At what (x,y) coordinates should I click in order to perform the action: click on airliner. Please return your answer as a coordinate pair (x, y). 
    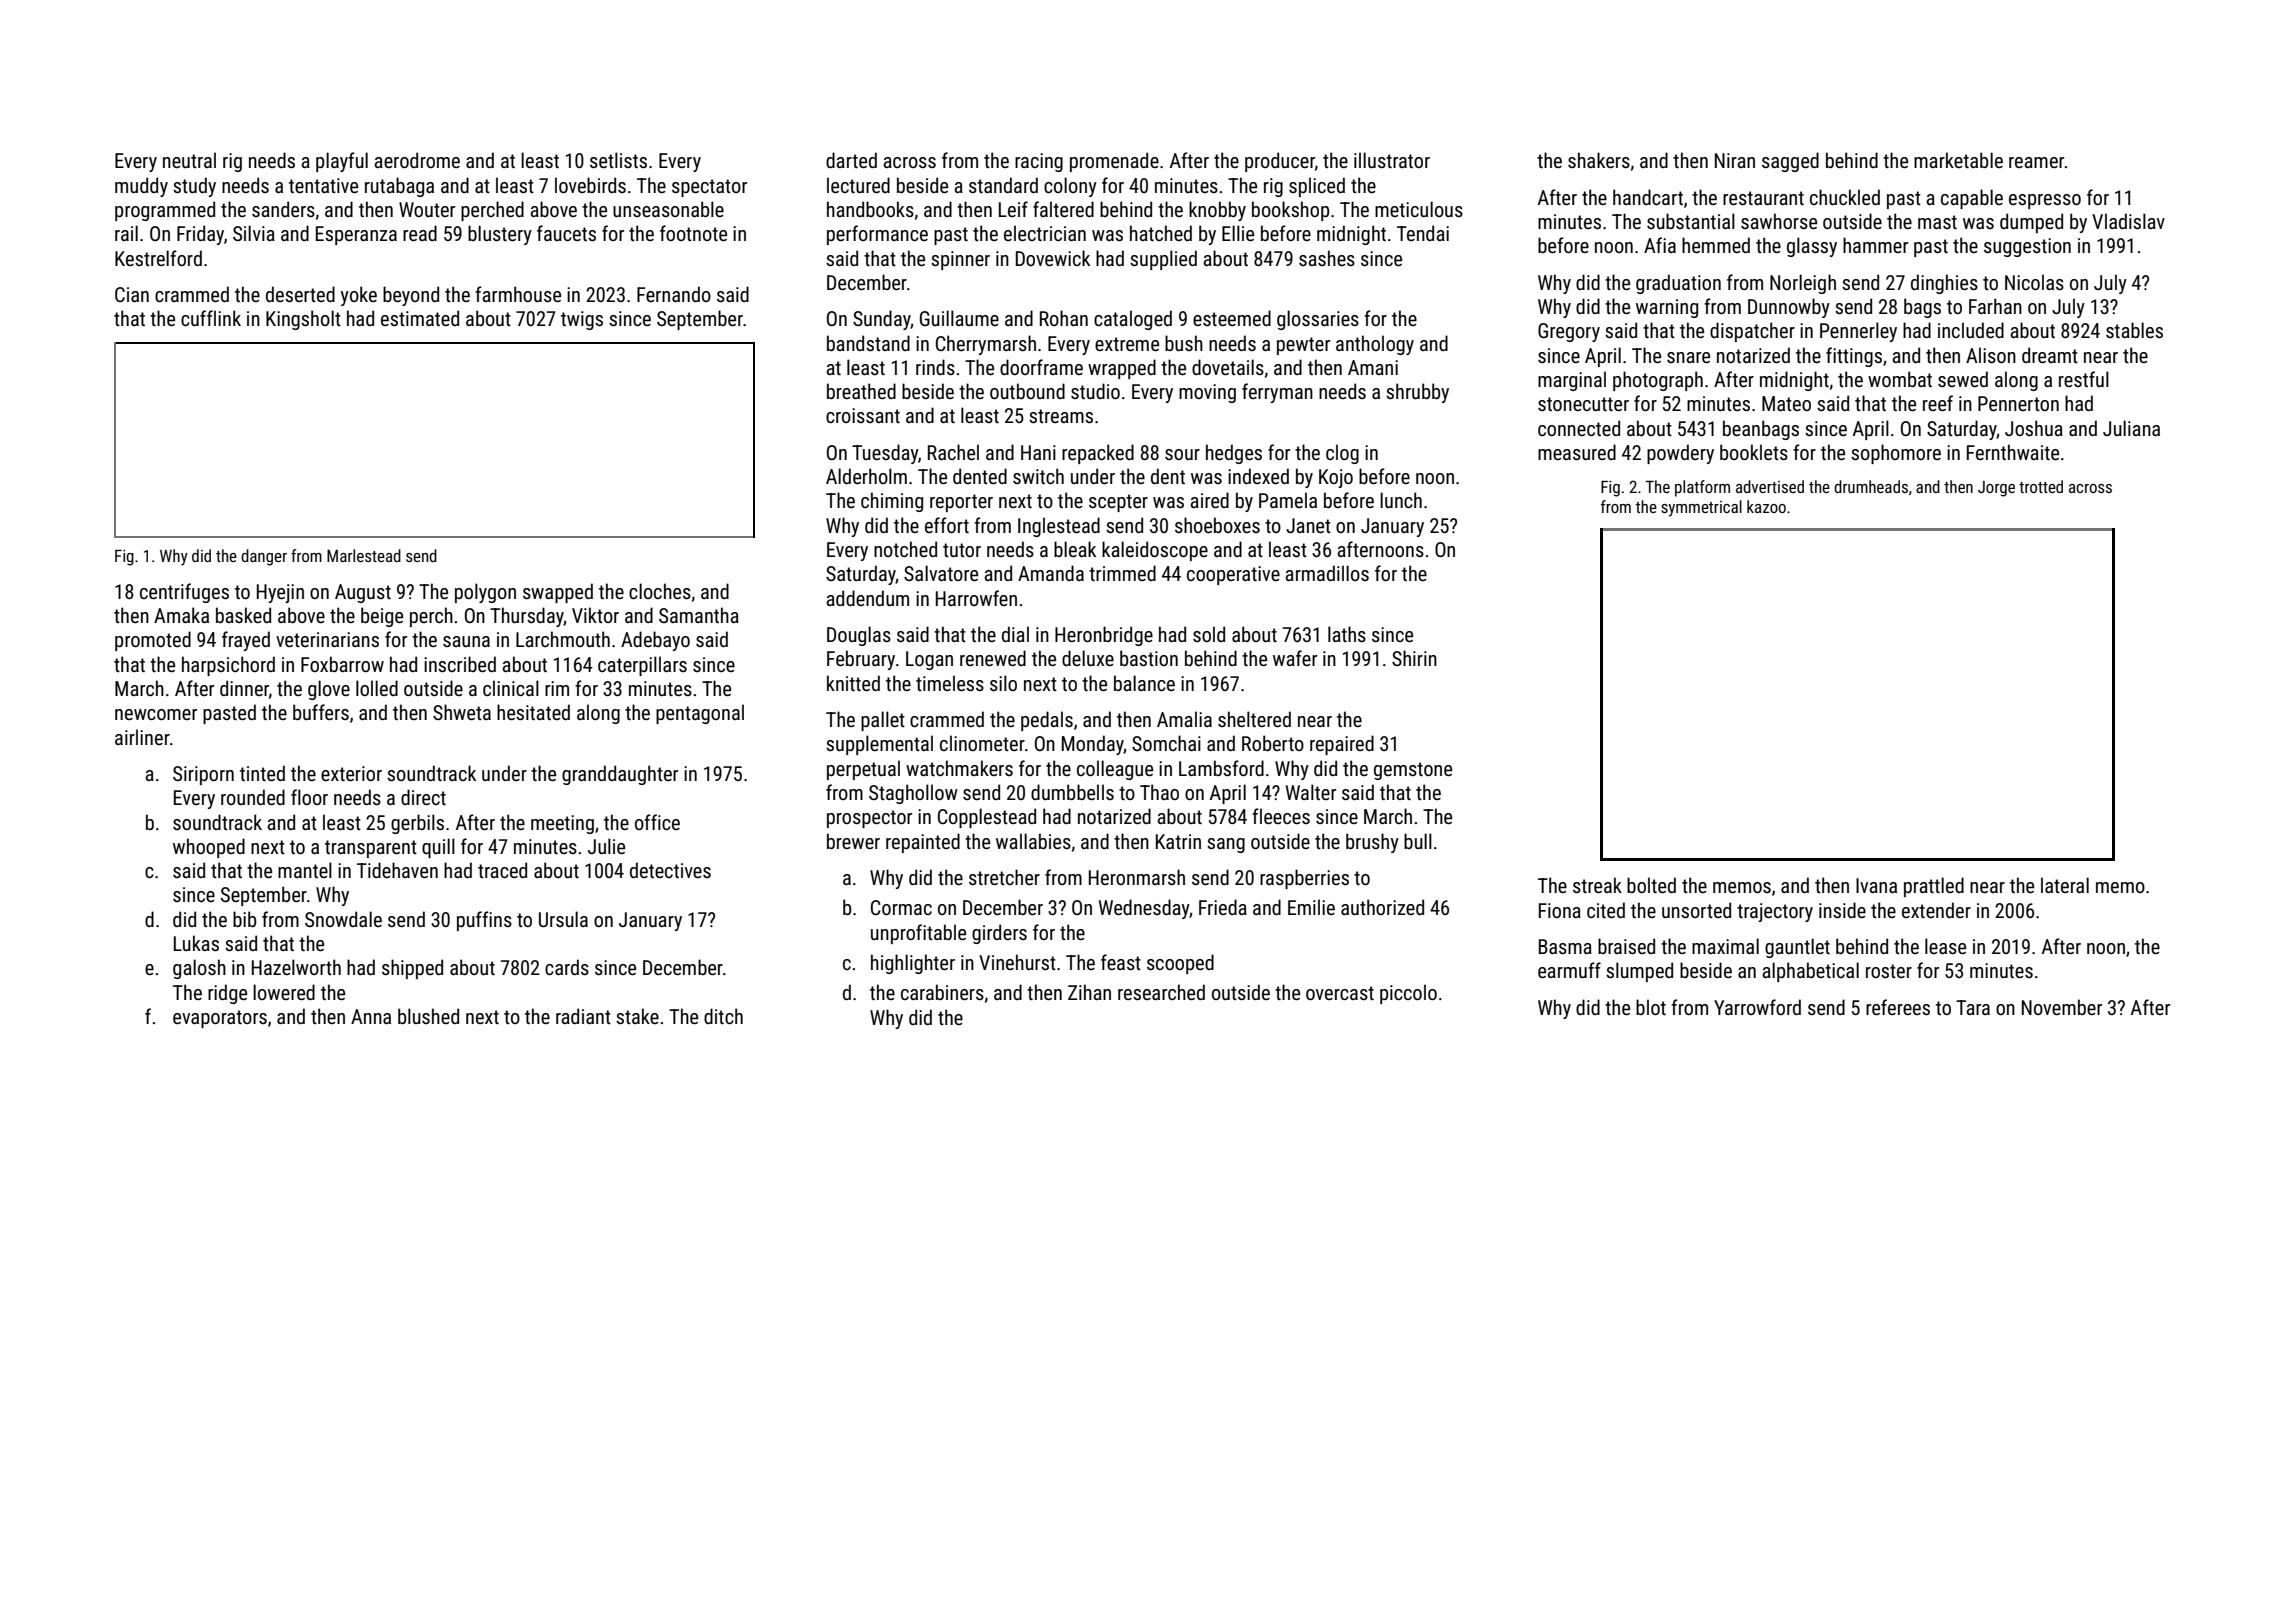
    Looking at the image, I should click on (142, 737).
